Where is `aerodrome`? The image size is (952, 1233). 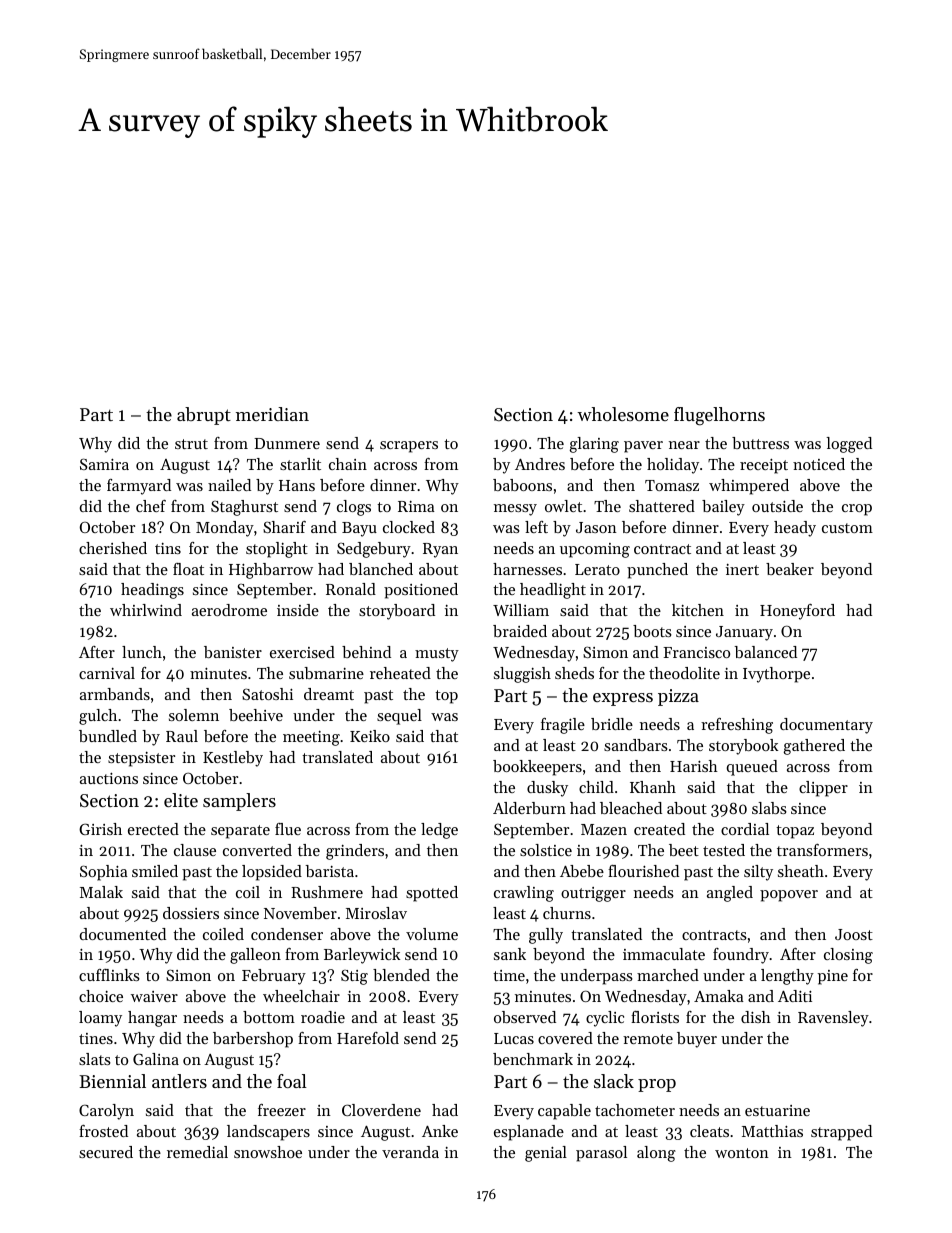 aerodrome is located at coordinates (229, 610).
